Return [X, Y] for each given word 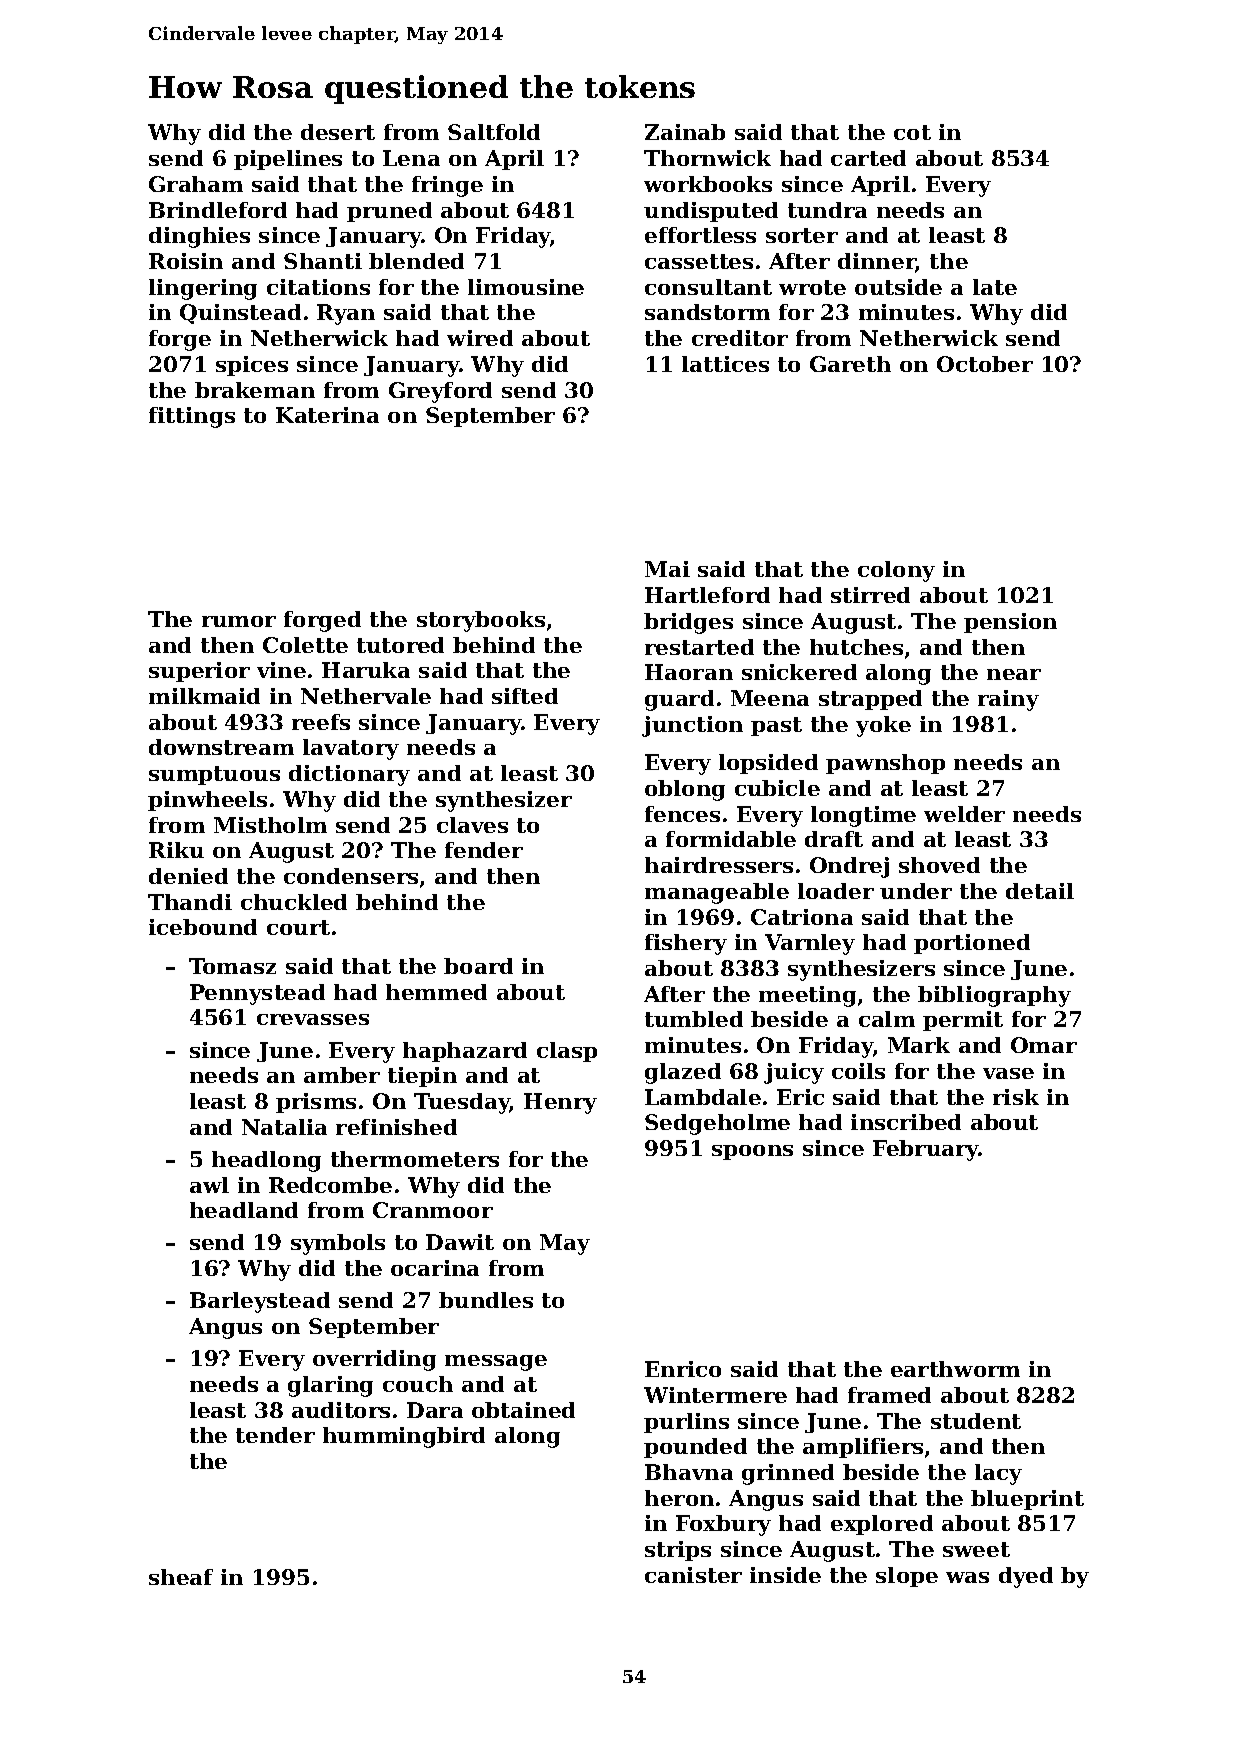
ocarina [435, 1268]
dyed [1026, 1577]
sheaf [181, 1577]
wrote [812, 287]
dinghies [199, 237]
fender [484, 850]
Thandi [190, 902]
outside [898, 287]
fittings [192, 417]
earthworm [955, 1369]
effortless [700, 235]
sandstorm [707, 312]
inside [785, 1575]
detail [1040, 891]
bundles [486, 1300]
